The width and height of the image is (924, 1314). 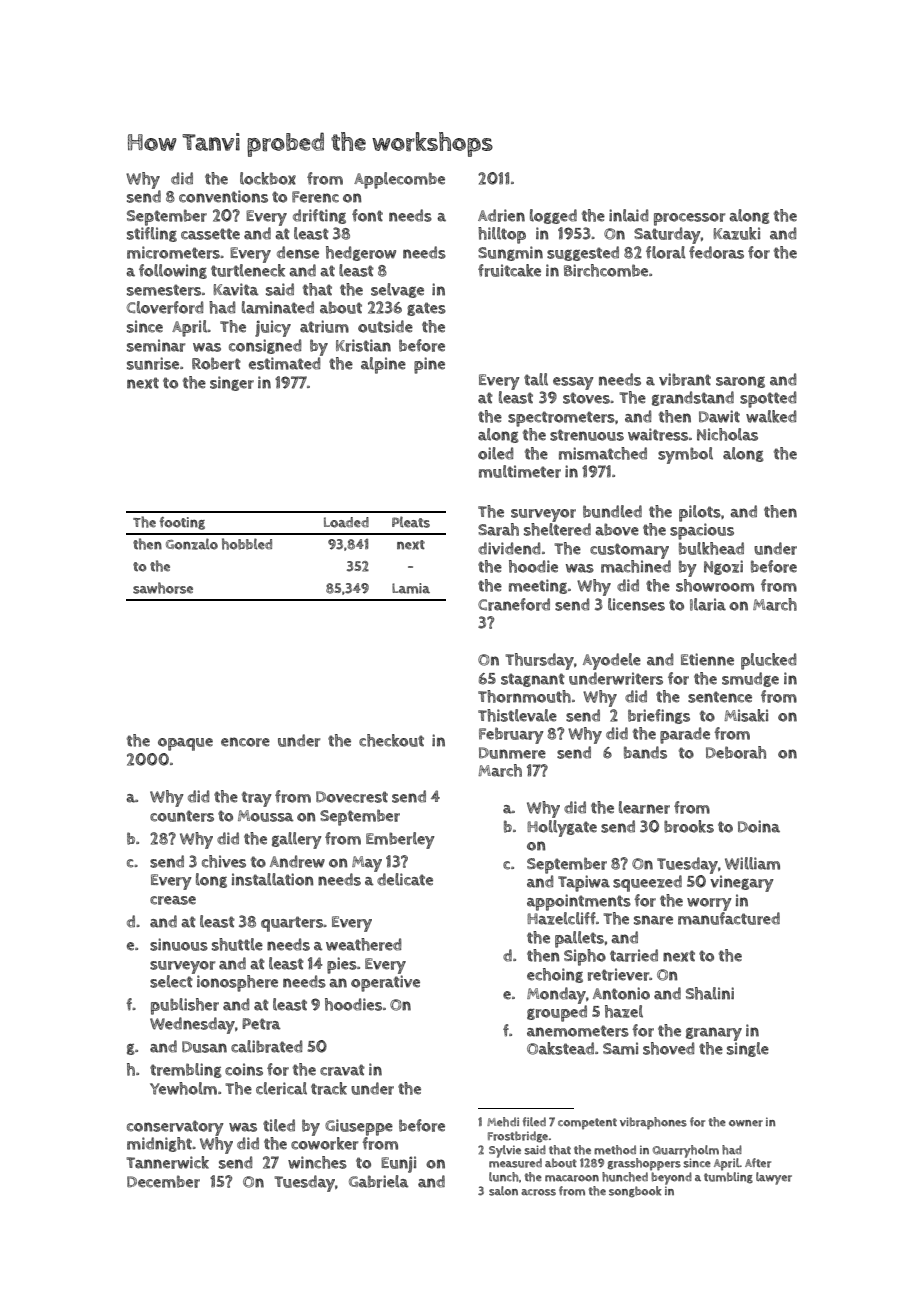 I want to click on oiled, so click(x=496, y=453).
